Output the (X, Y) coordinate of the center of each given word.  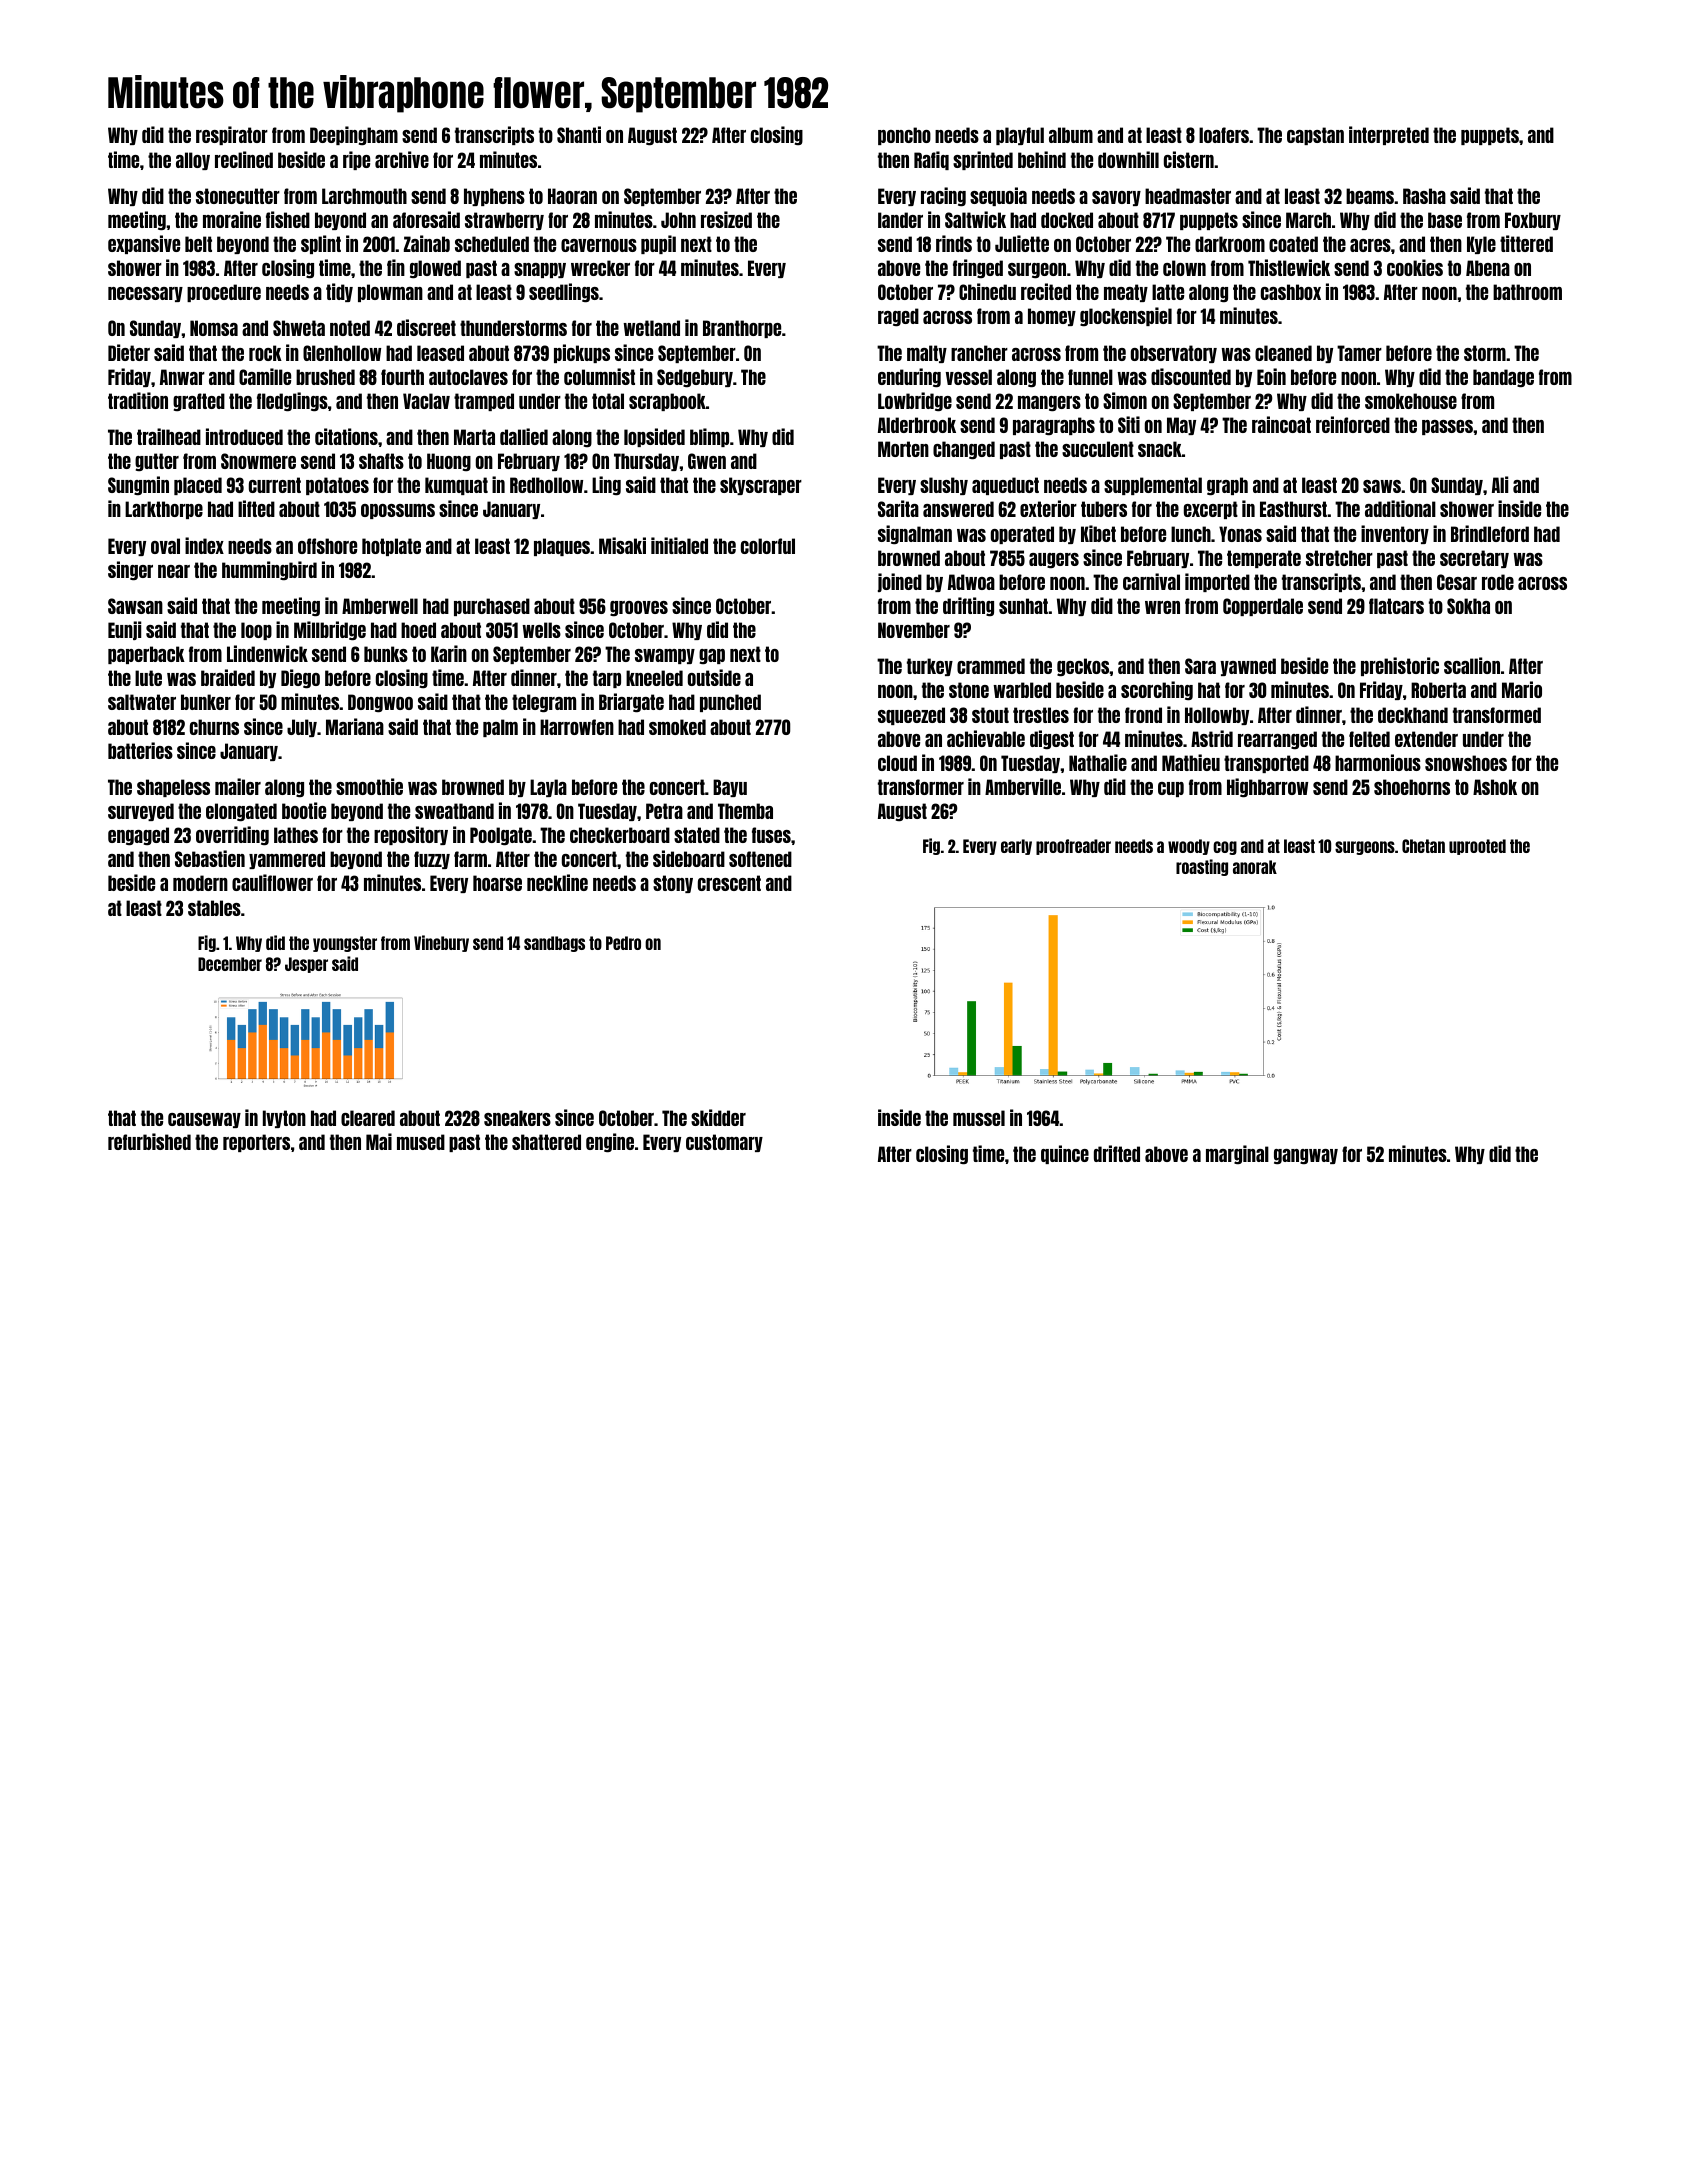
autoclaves (468, 377)
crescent (729, 883)
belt (198, 244)
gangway (1306, 1157)
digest (1052, 739)
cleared (368, 1118)
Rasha (1424, 196)
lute (148, 678)
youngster (345, 944)
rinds (954, 243)
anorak (1255, 867)
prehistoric (1400, 666)
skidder (718, 1117)
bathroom (1527, 292)
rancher (979, 353)
